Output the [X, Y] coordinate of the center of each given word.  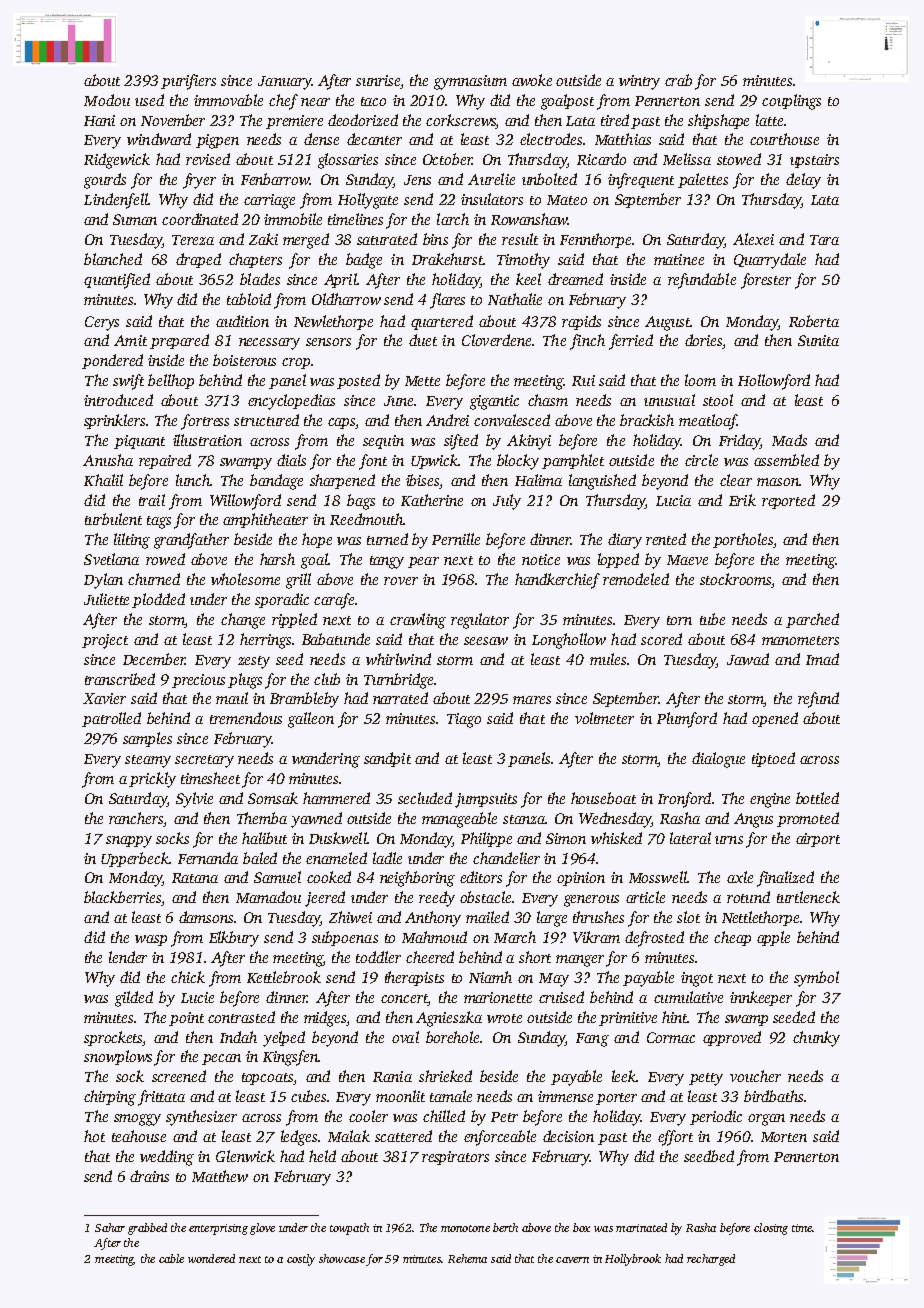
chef [283, 102]
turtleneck [808, 897]
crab [678, 80]
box [581, 1227]
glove [262, 1229]
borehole [452, 1037]
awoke [532, 80]
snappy [129, 842]
